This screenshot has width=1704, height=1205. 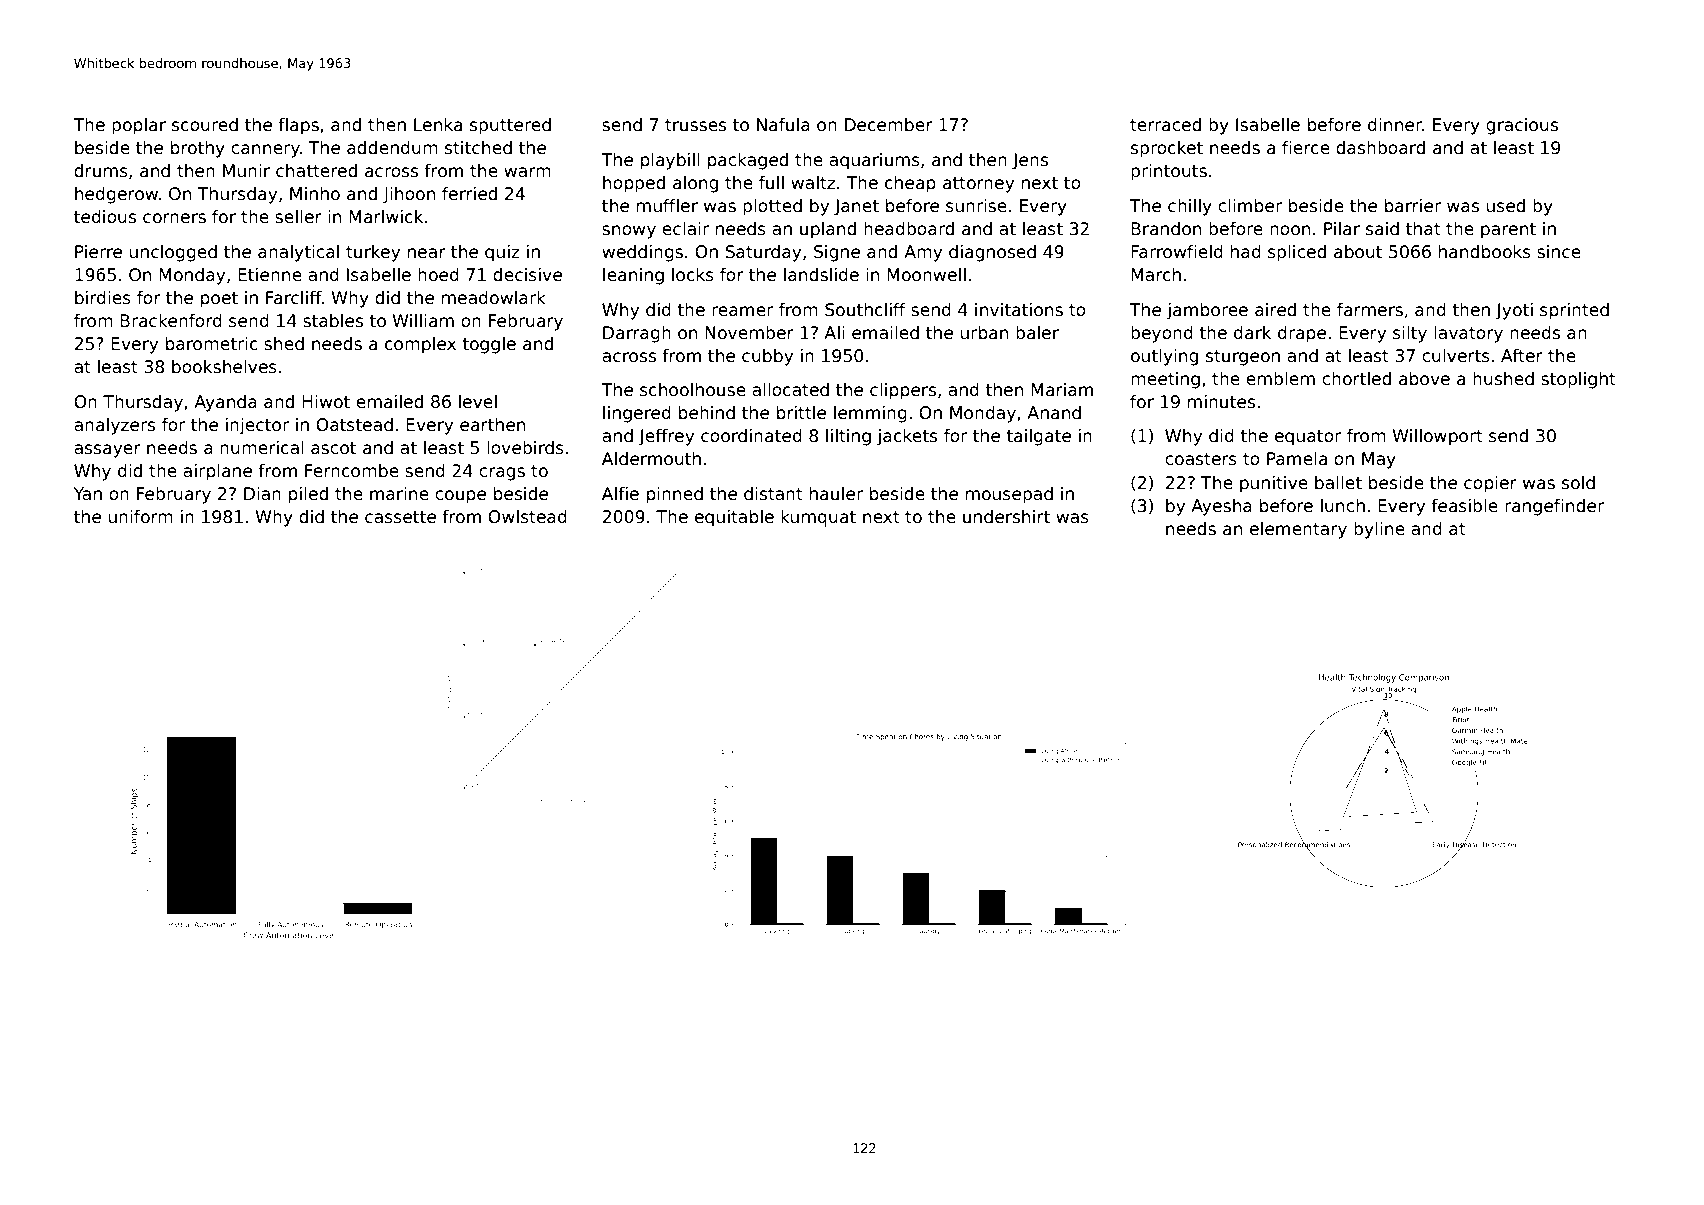 What do you see at coordinates (801, 413) in the screenshot?
I see `brittle` at bounding box center [801, 413].
